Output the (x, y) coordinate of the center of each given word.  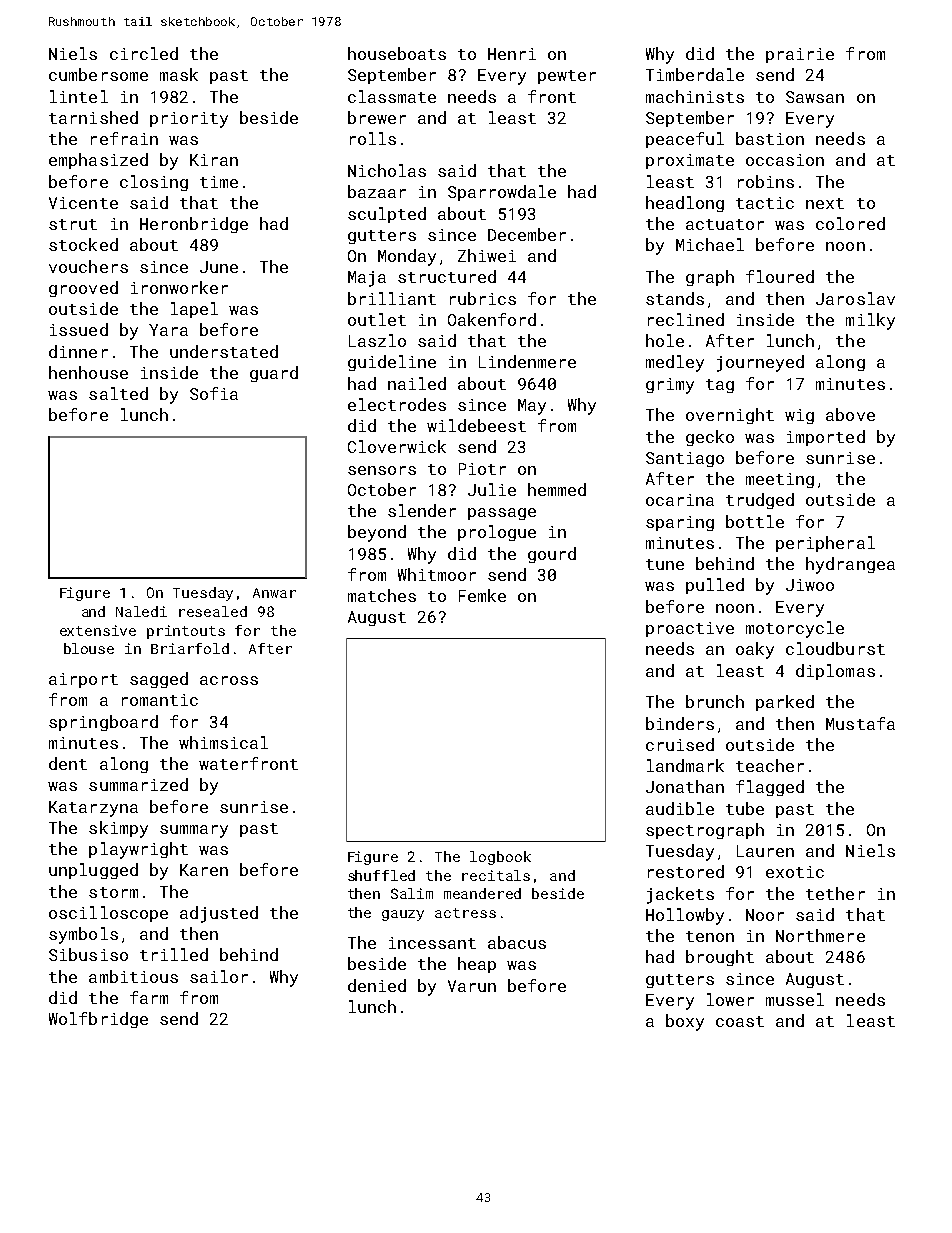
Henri (512, 54)
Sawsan (815, 97)
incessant (432, 943)
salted (118, 393)
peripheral (825, 544)
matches (382, 595)
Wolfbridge (98, 1020)
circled (144, 53)
